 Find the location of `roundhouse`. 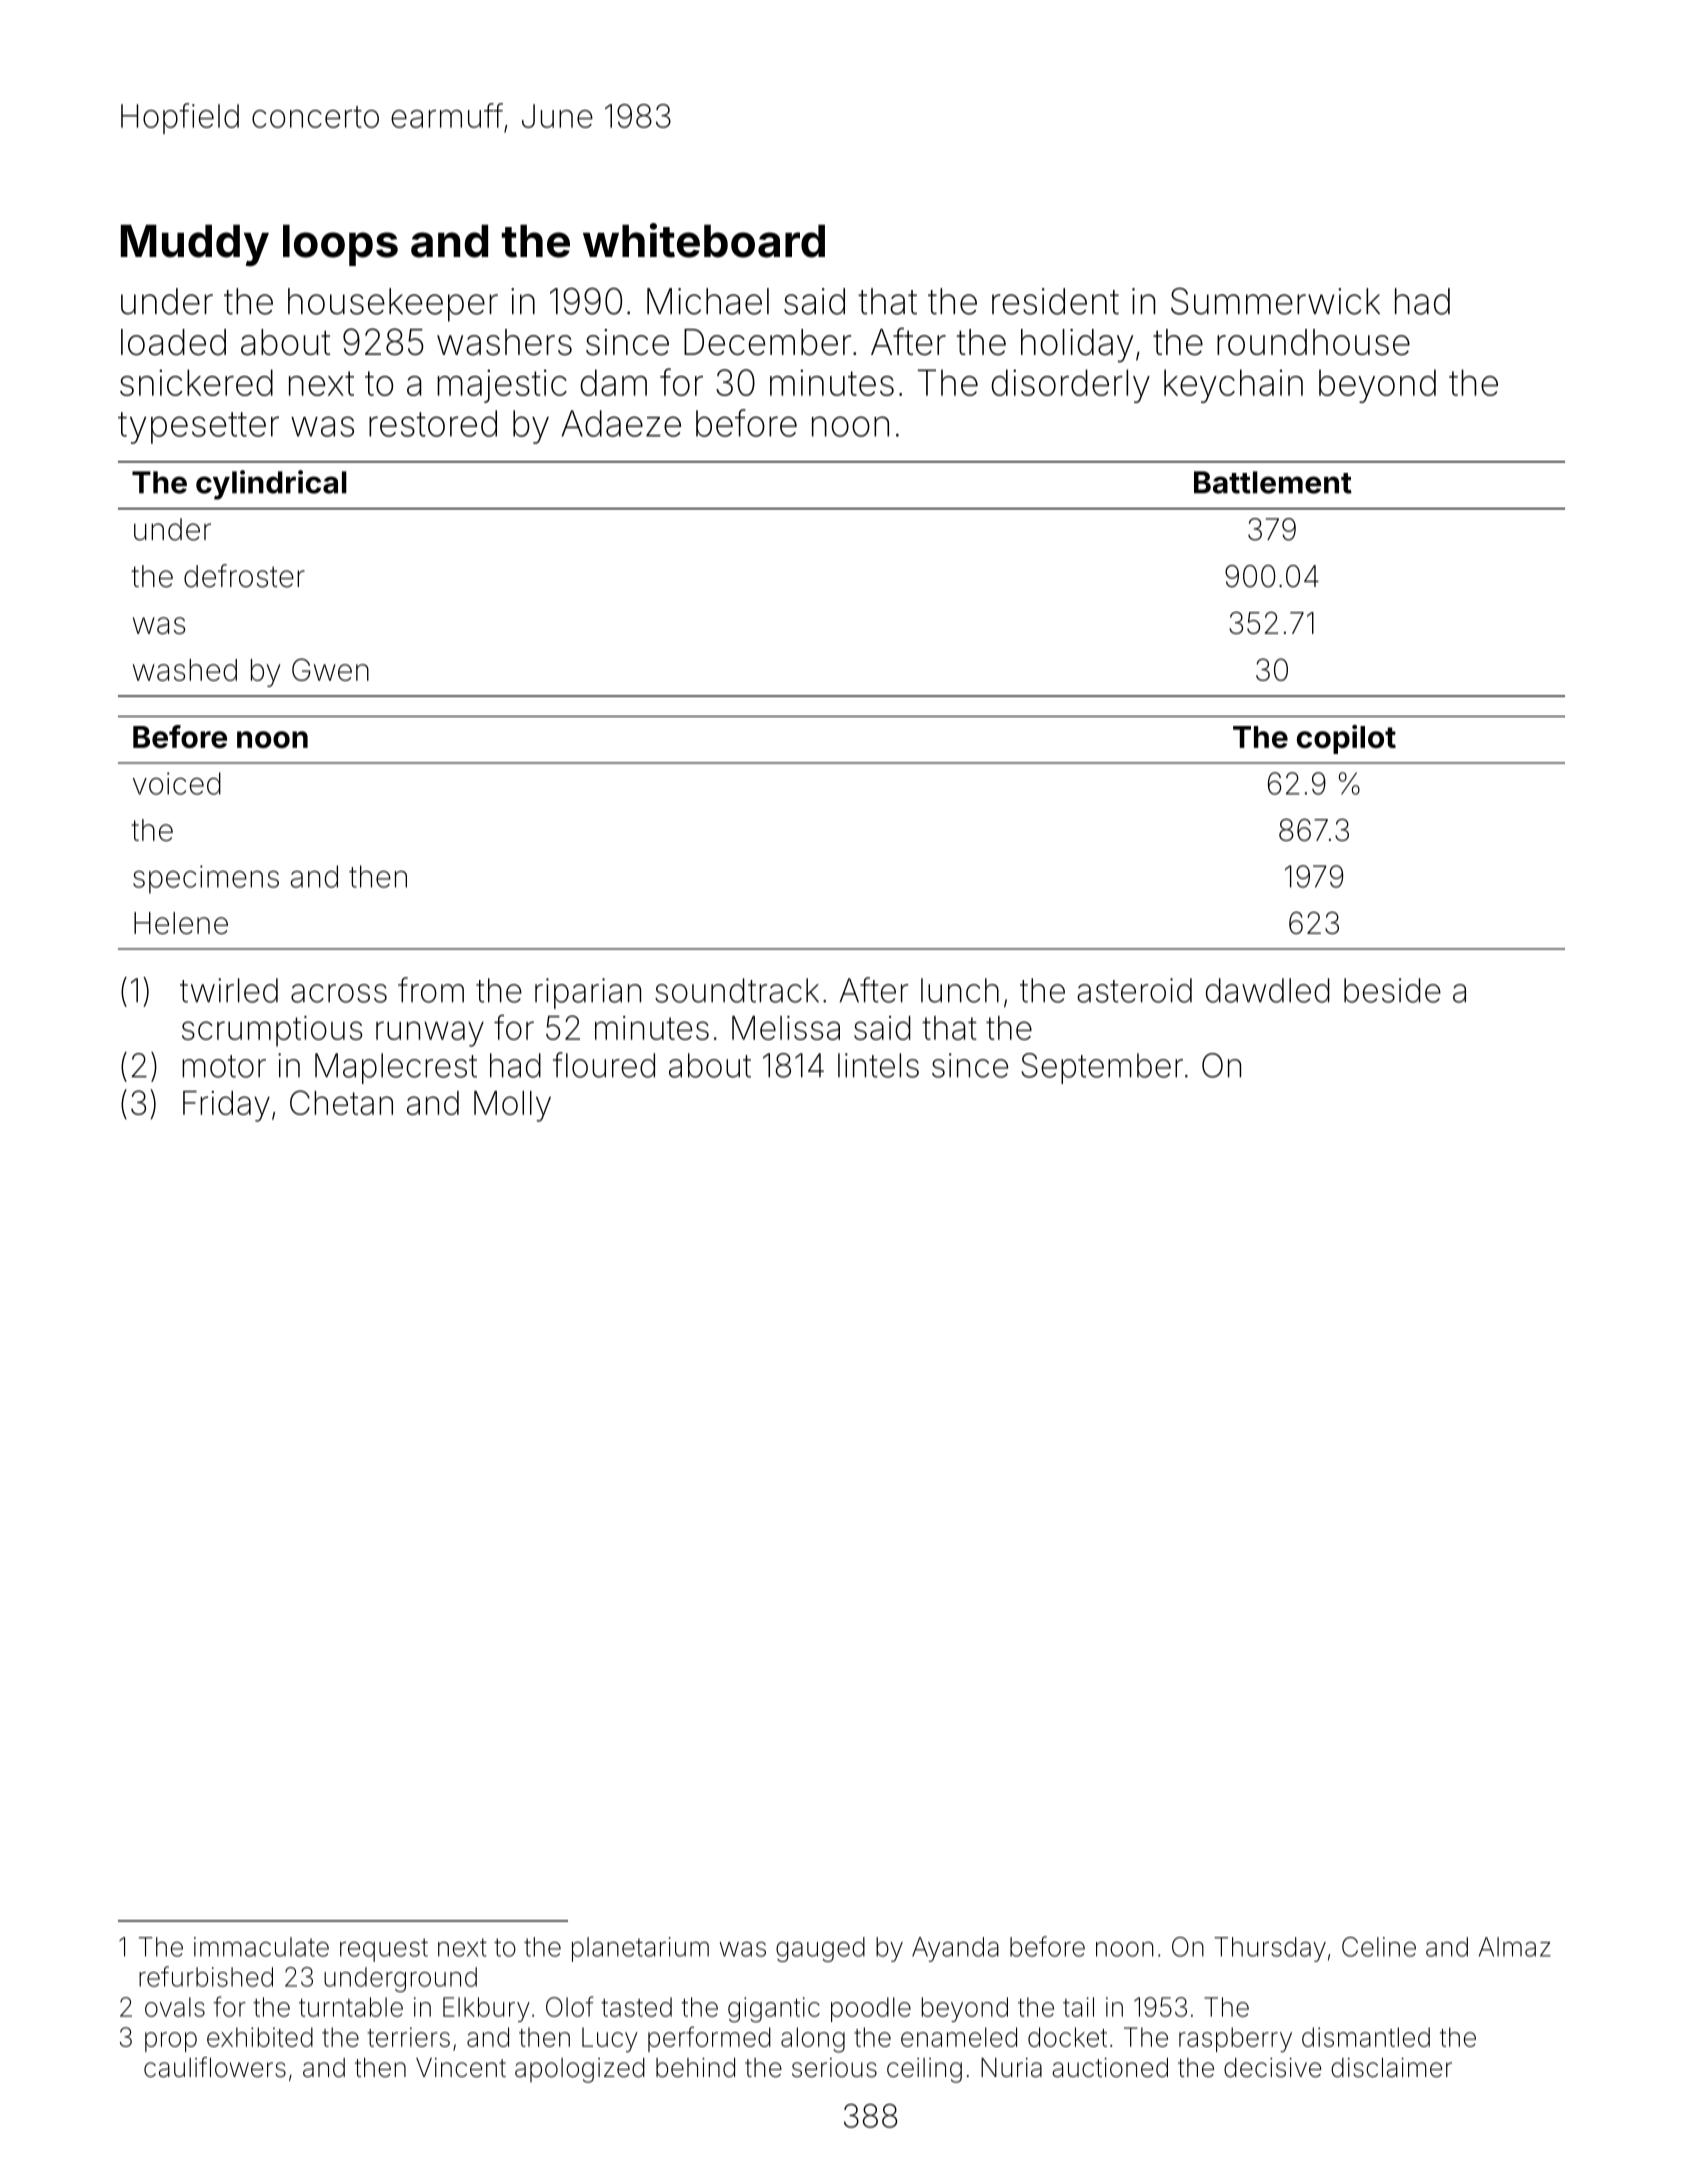

roundhouse is located at coordinates (1313, 342).
